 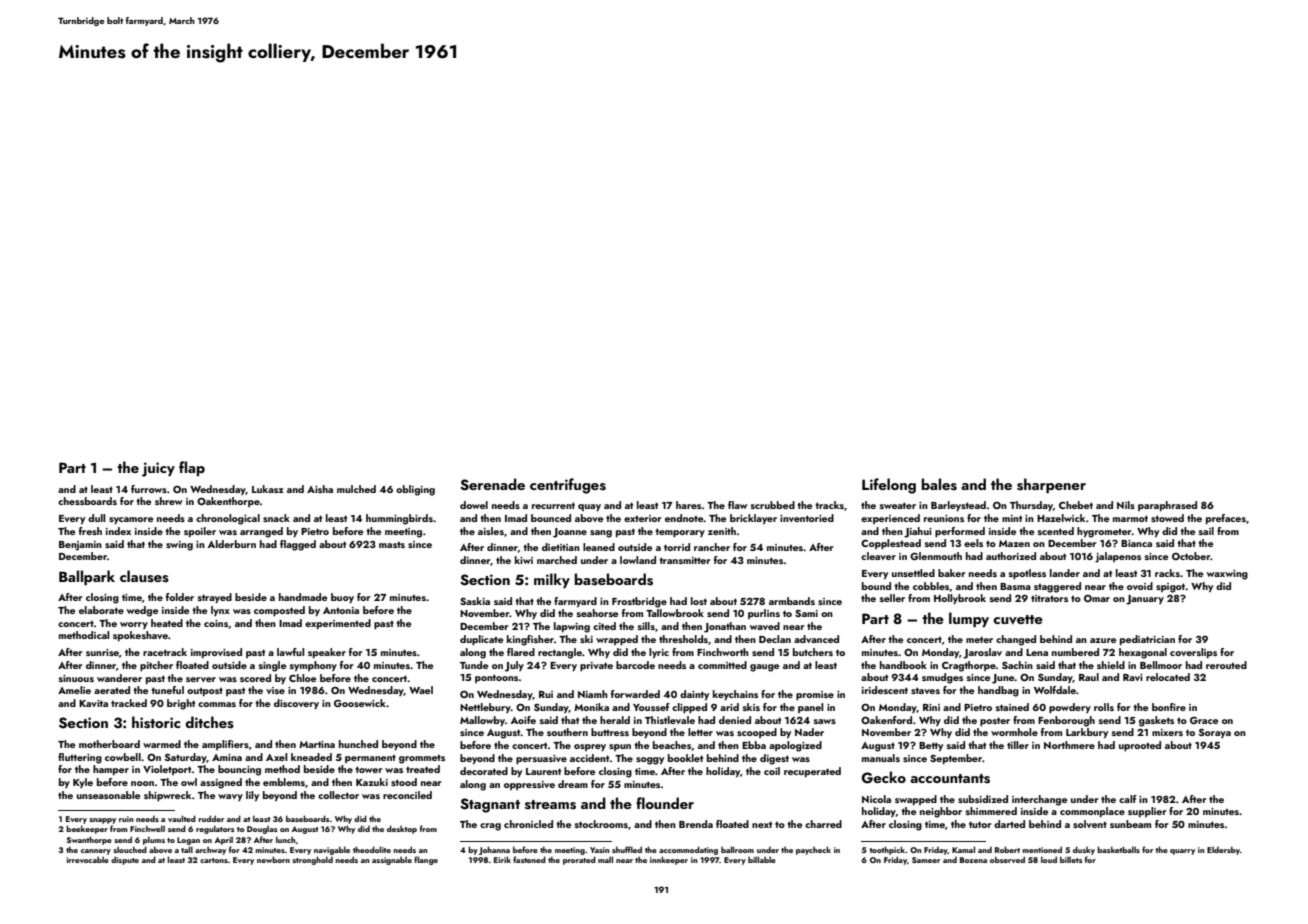 I want to click on hummingbirds, so click(x=399, y=519).
